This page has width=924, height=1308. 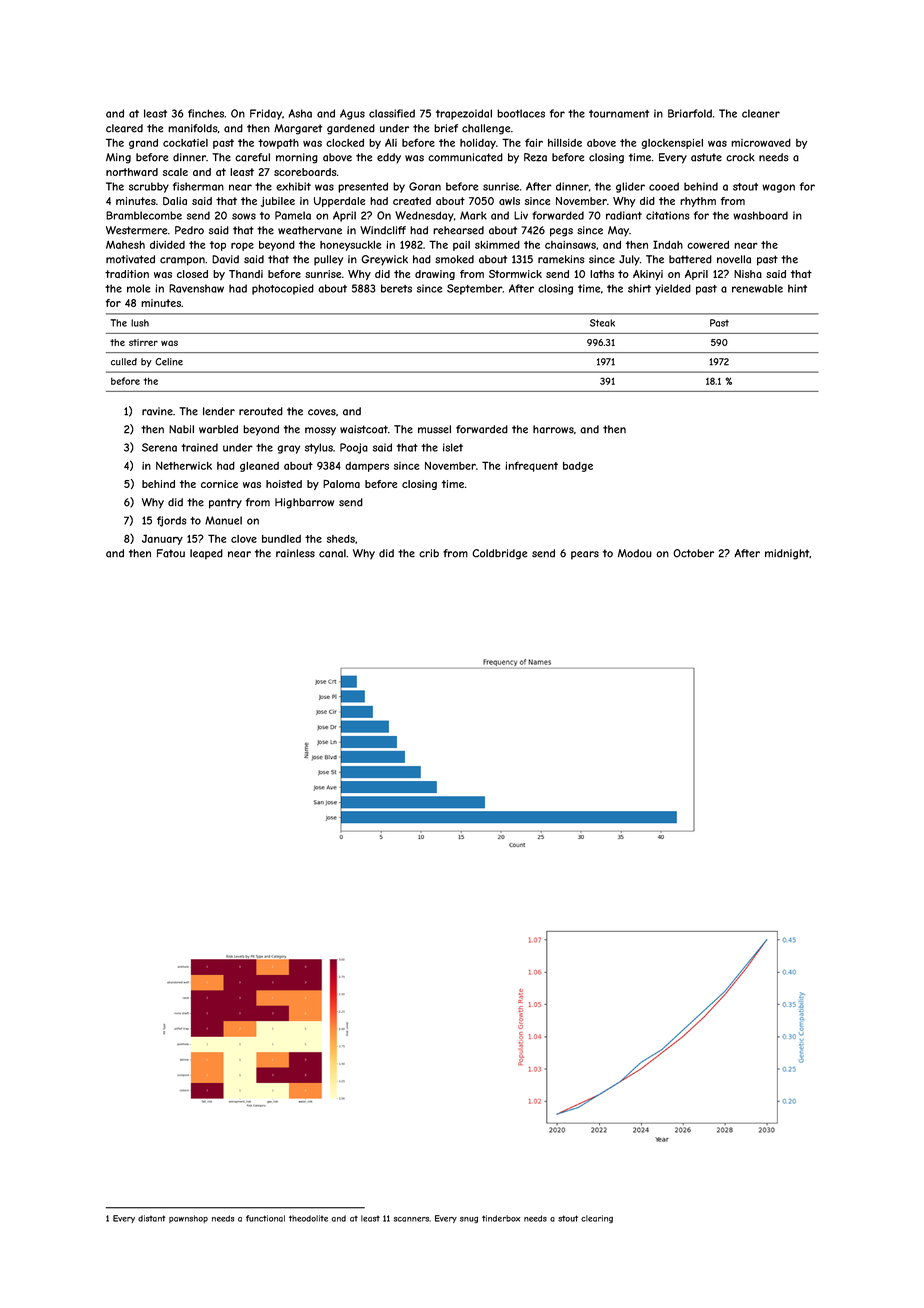 I want to click on citations, so click(x=668, y=215).
